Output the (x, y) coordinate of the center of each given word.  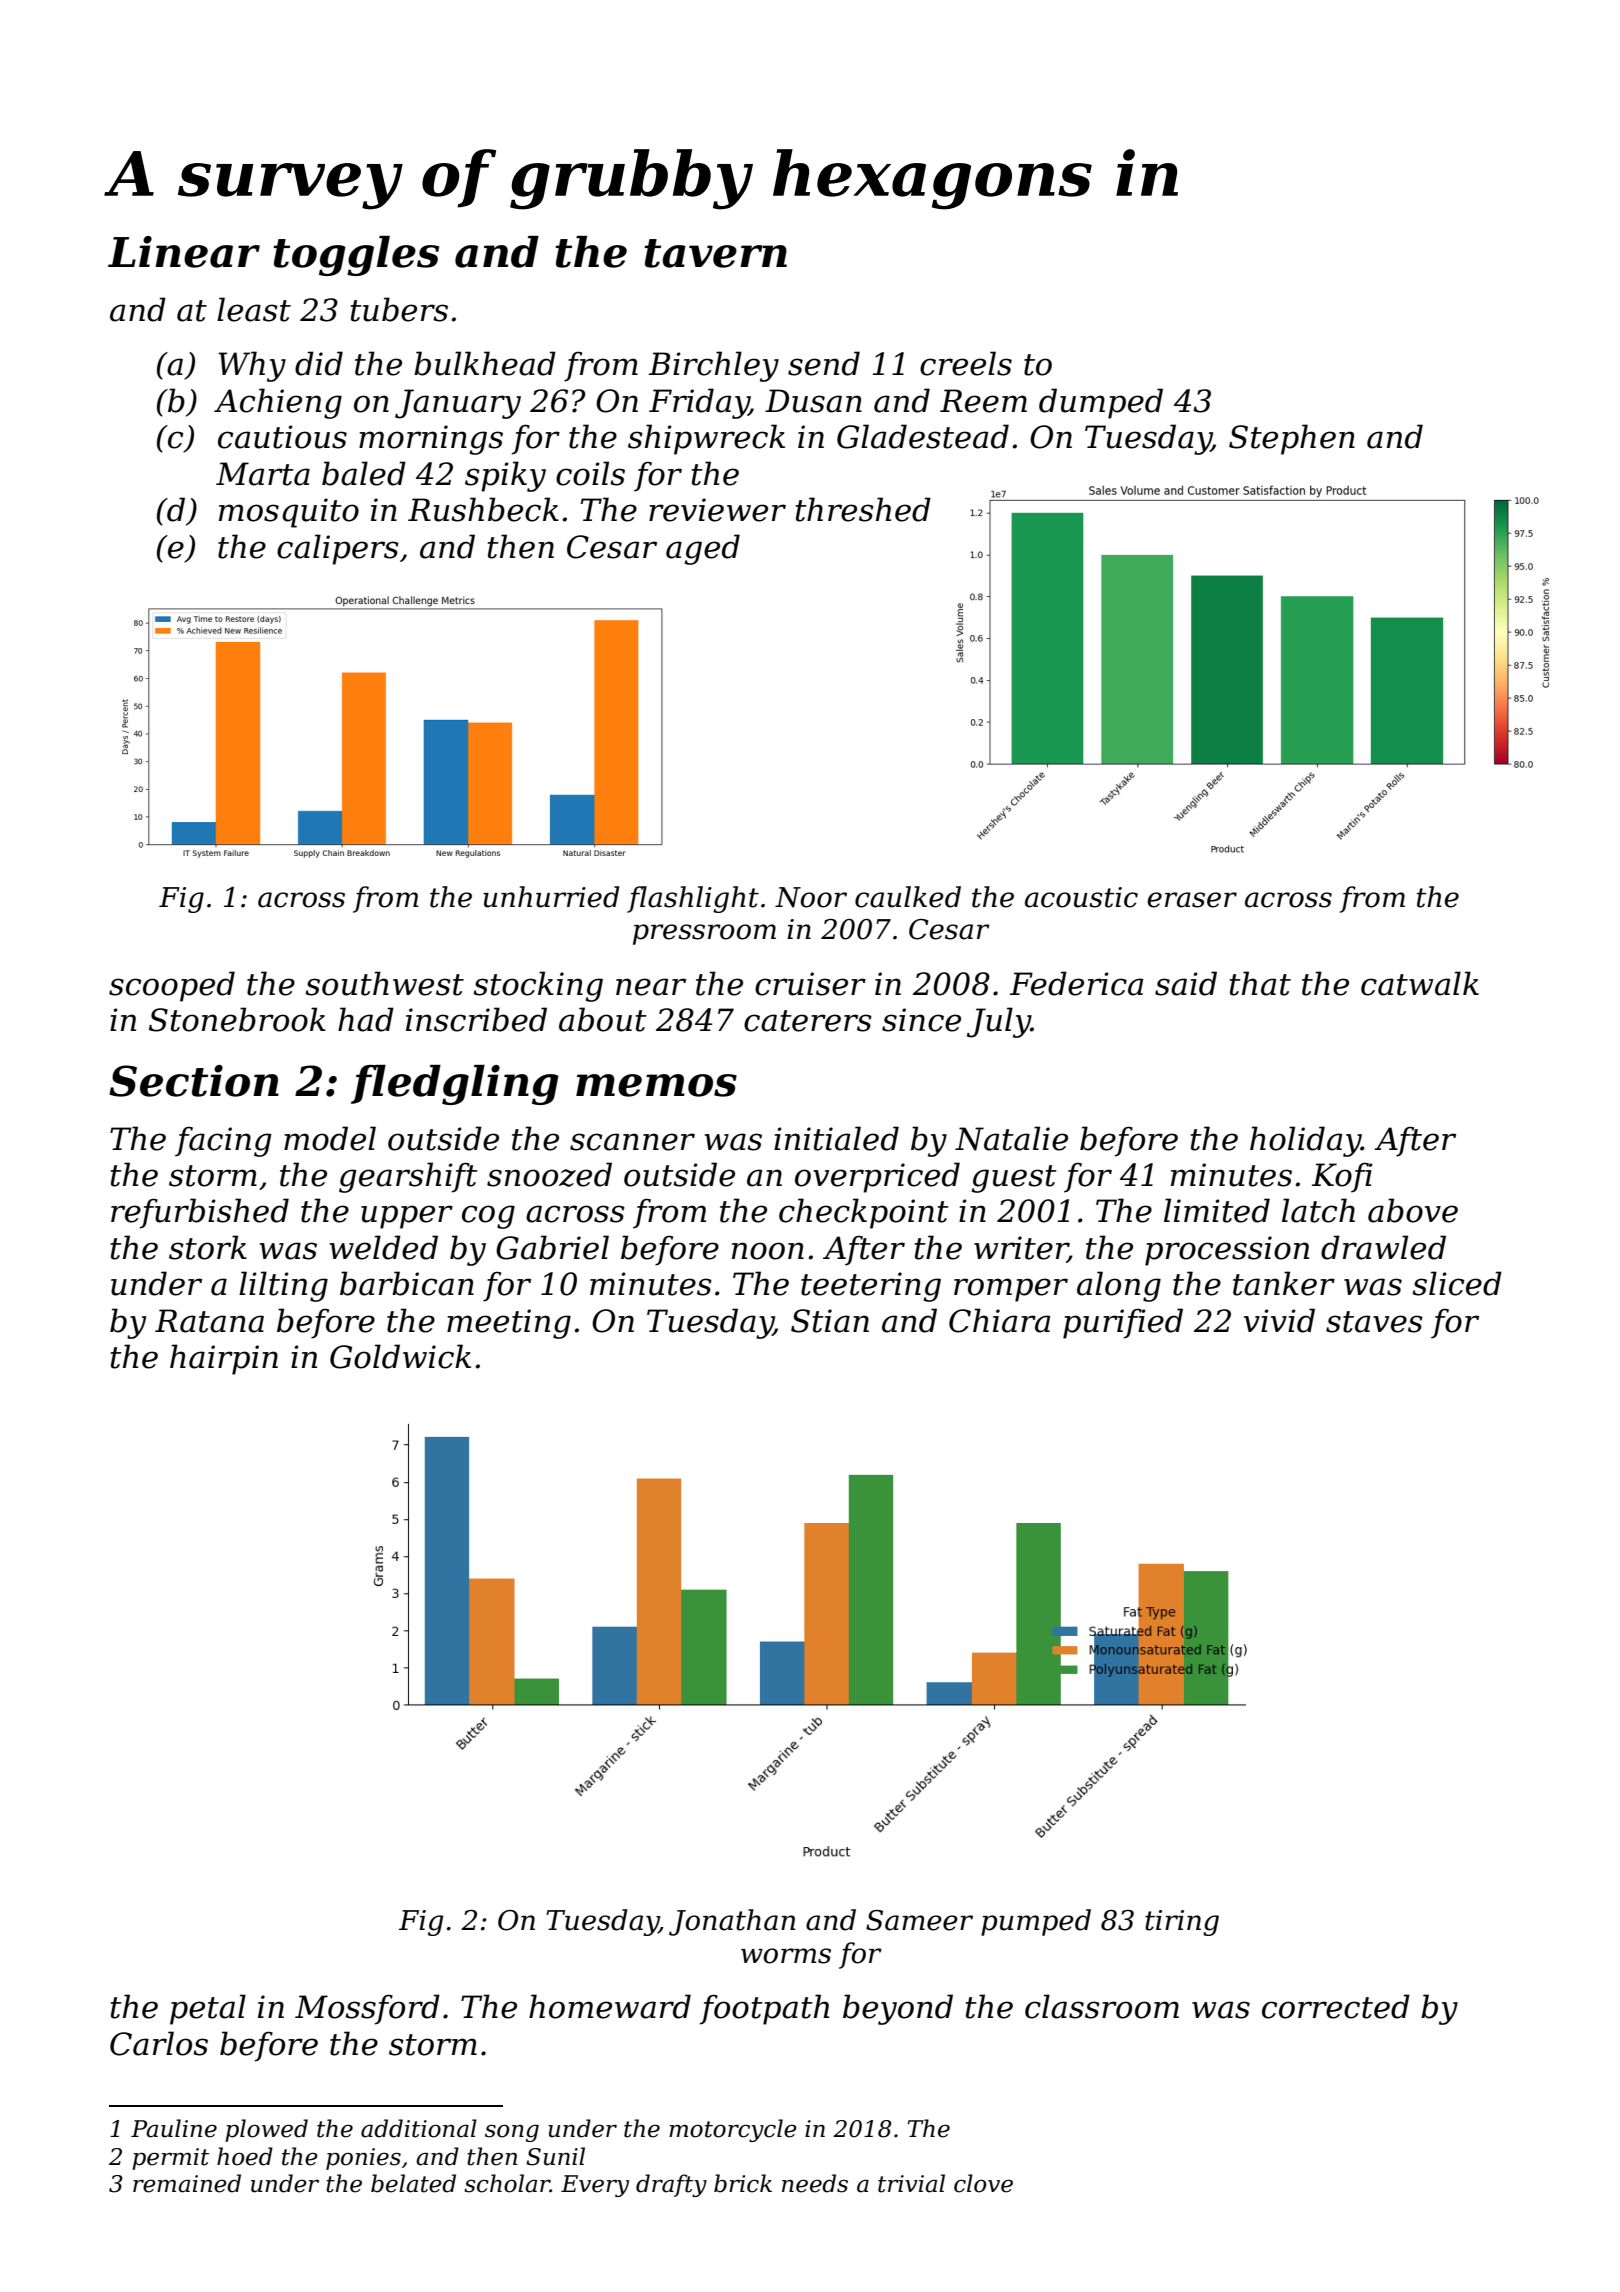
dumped (1101, 403)
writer (1021, 1249)
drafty (671, 2185)
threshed (863, 509)
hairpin (224, 1359)
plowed (266, 2130)
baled (364, 473)
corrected (1336, 2006)
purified (1123, 1323)
